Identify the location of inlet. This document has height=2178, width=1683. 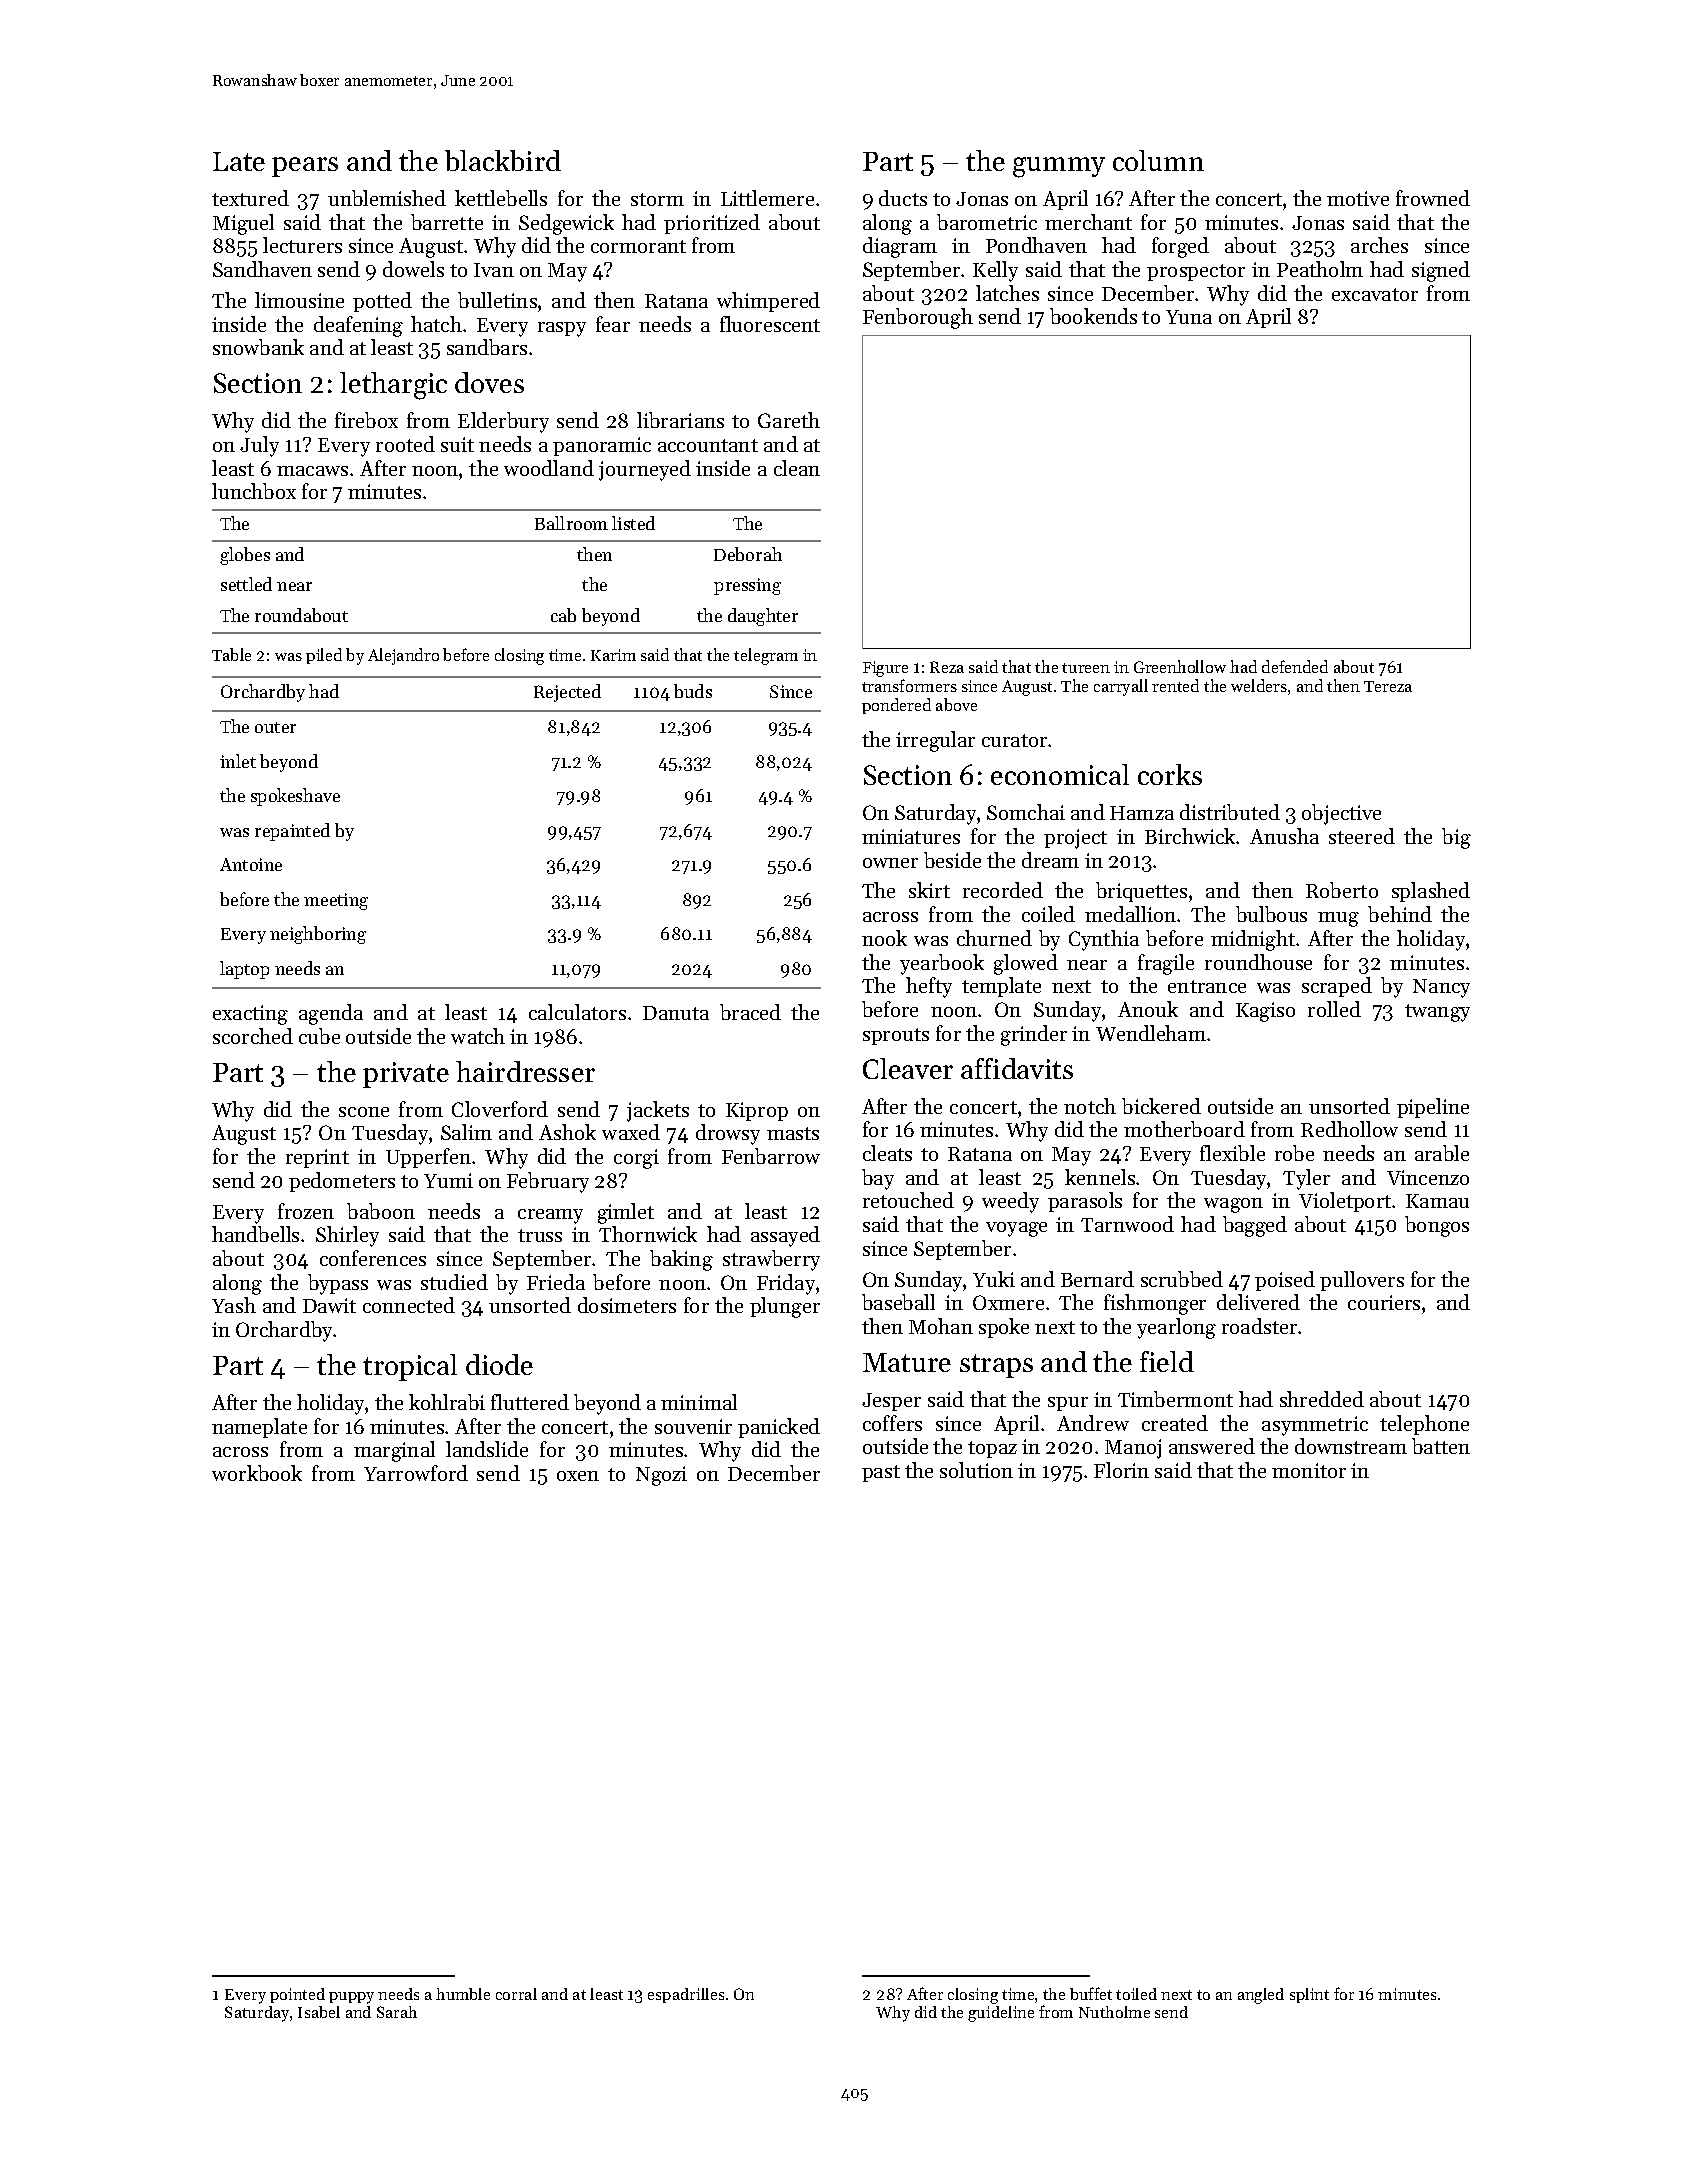
(238, 761).
